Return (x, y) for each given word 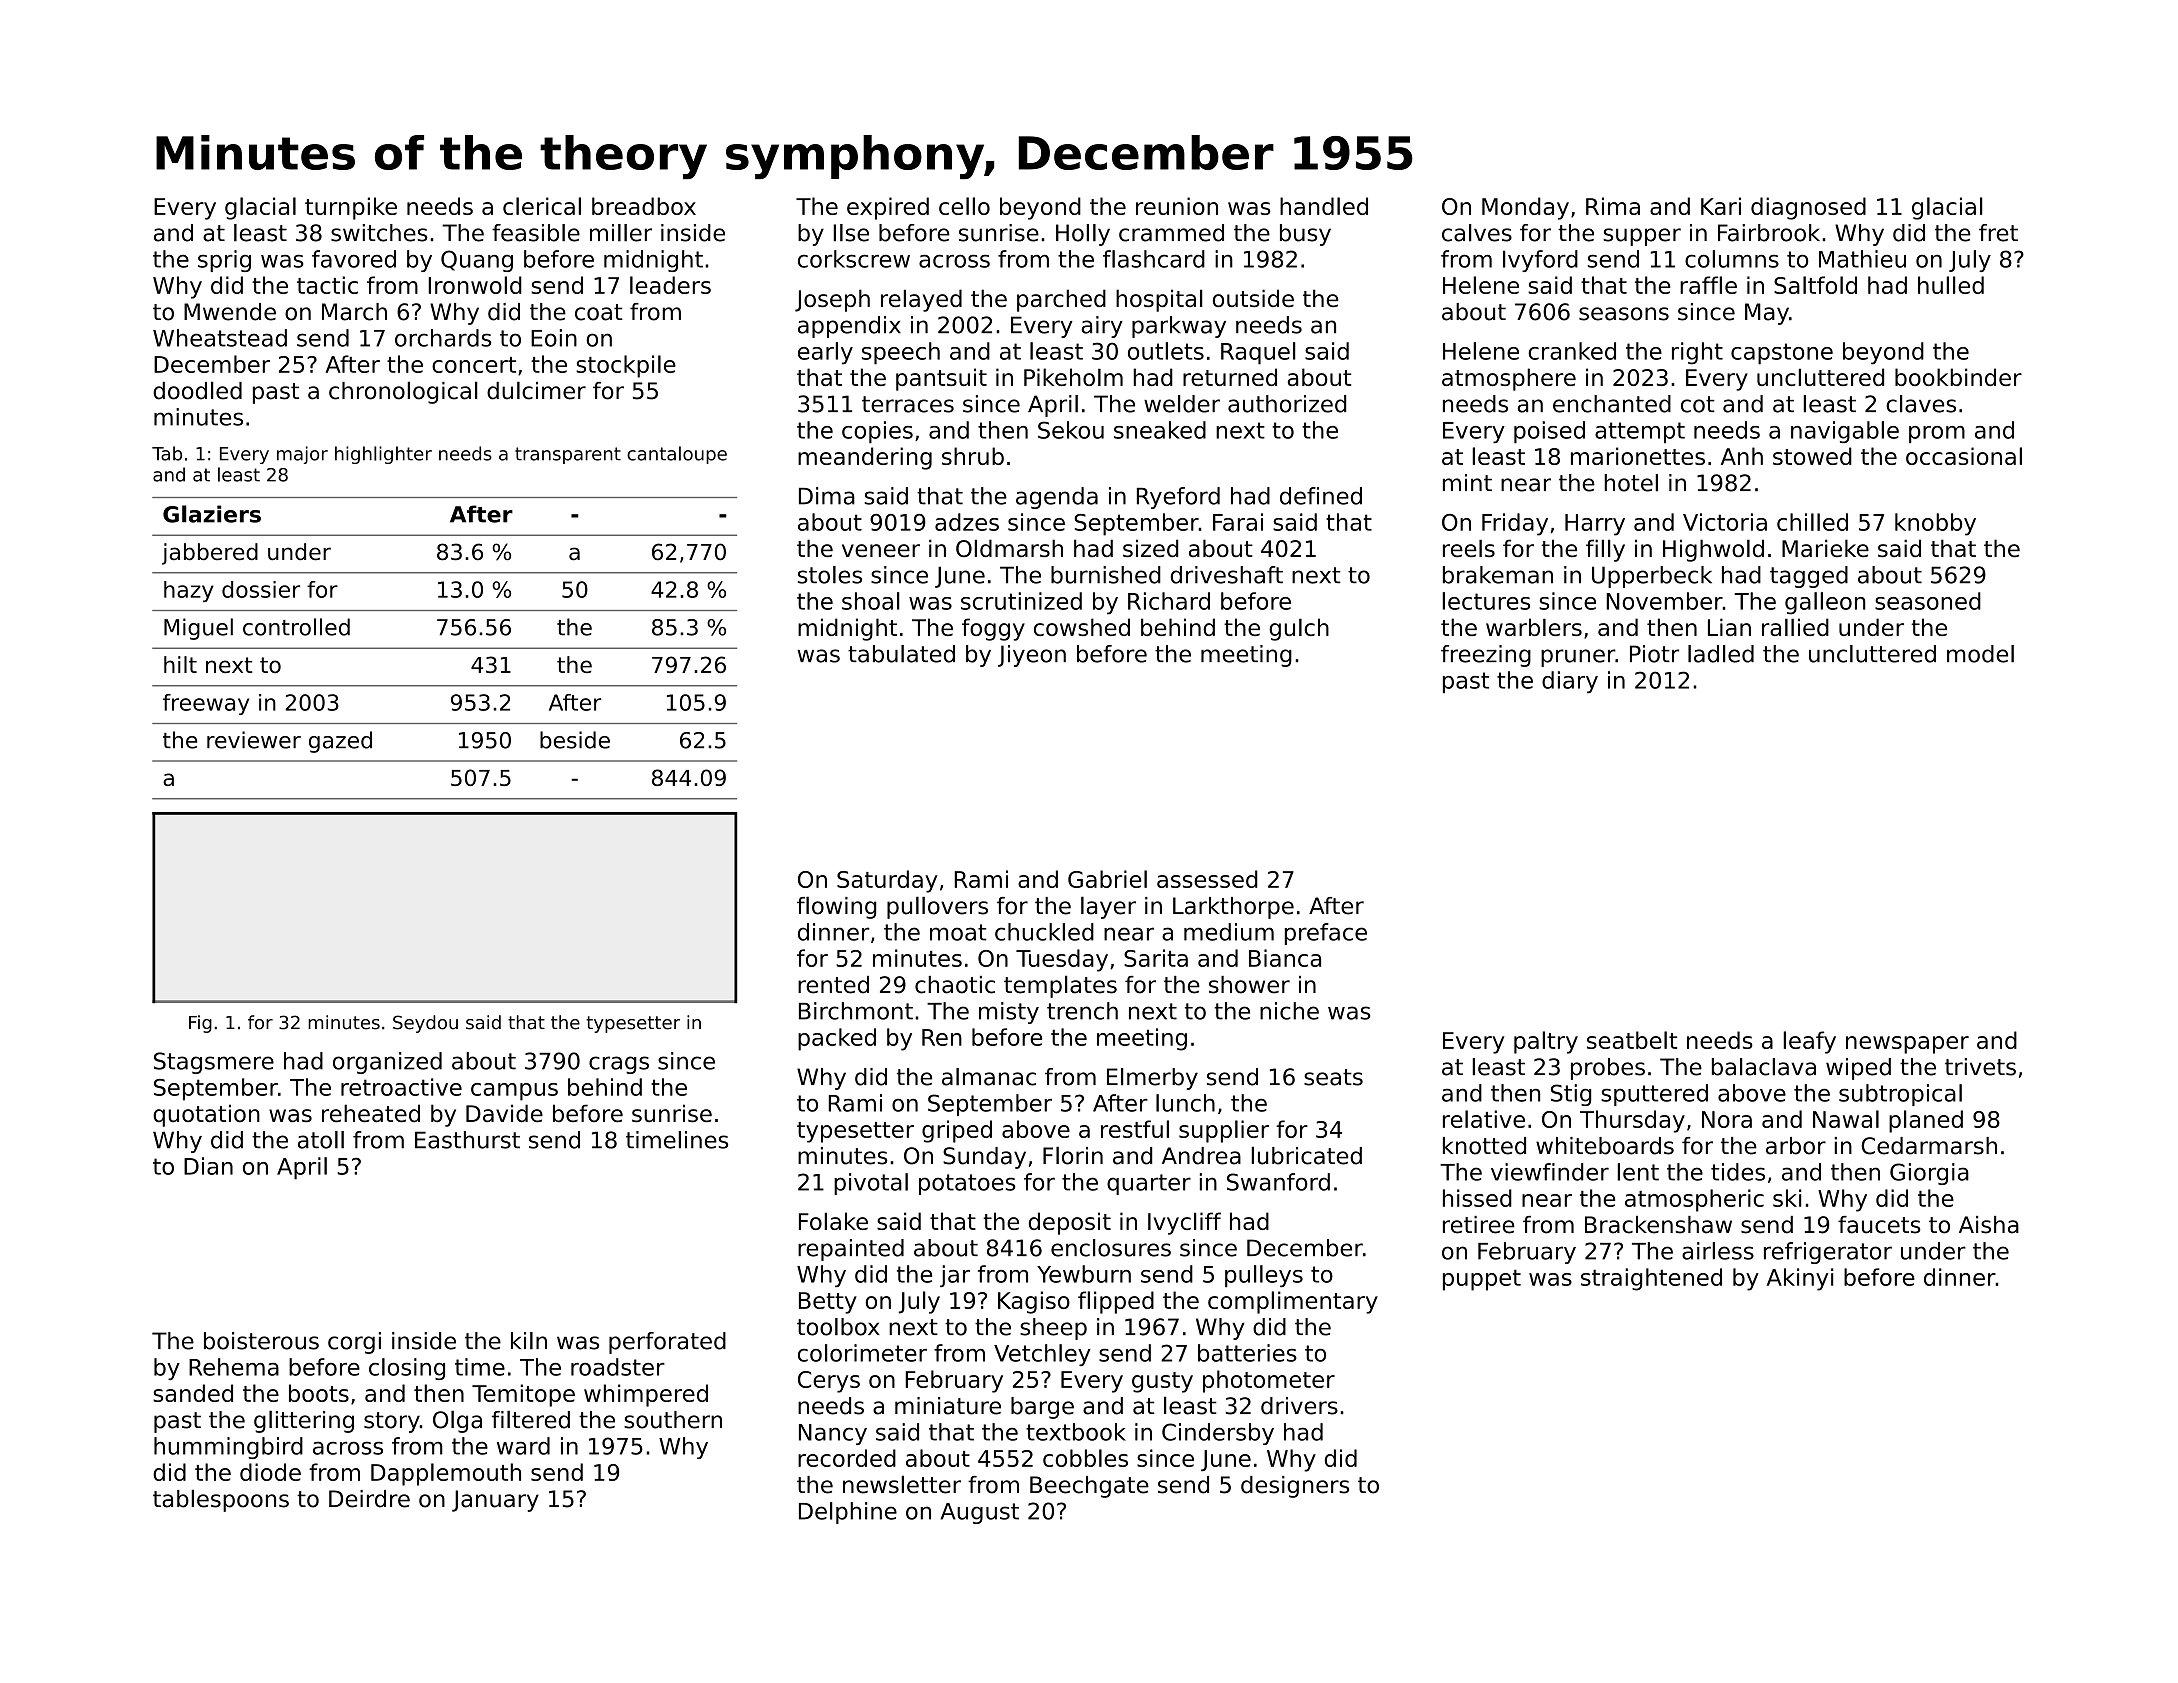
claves (1921, 404)
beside (575, 740)
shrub (973, 456)
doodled (197, 390)
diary (1570, 682)
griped (957, 1131)
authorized (1287, 404)
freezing (1486, 656)
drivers (1299, 1406)
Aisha (1989, 1225)
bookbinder (1958, 377)
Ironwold (475, 285)
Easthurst (467, 1140)
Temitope (523, 1395)
